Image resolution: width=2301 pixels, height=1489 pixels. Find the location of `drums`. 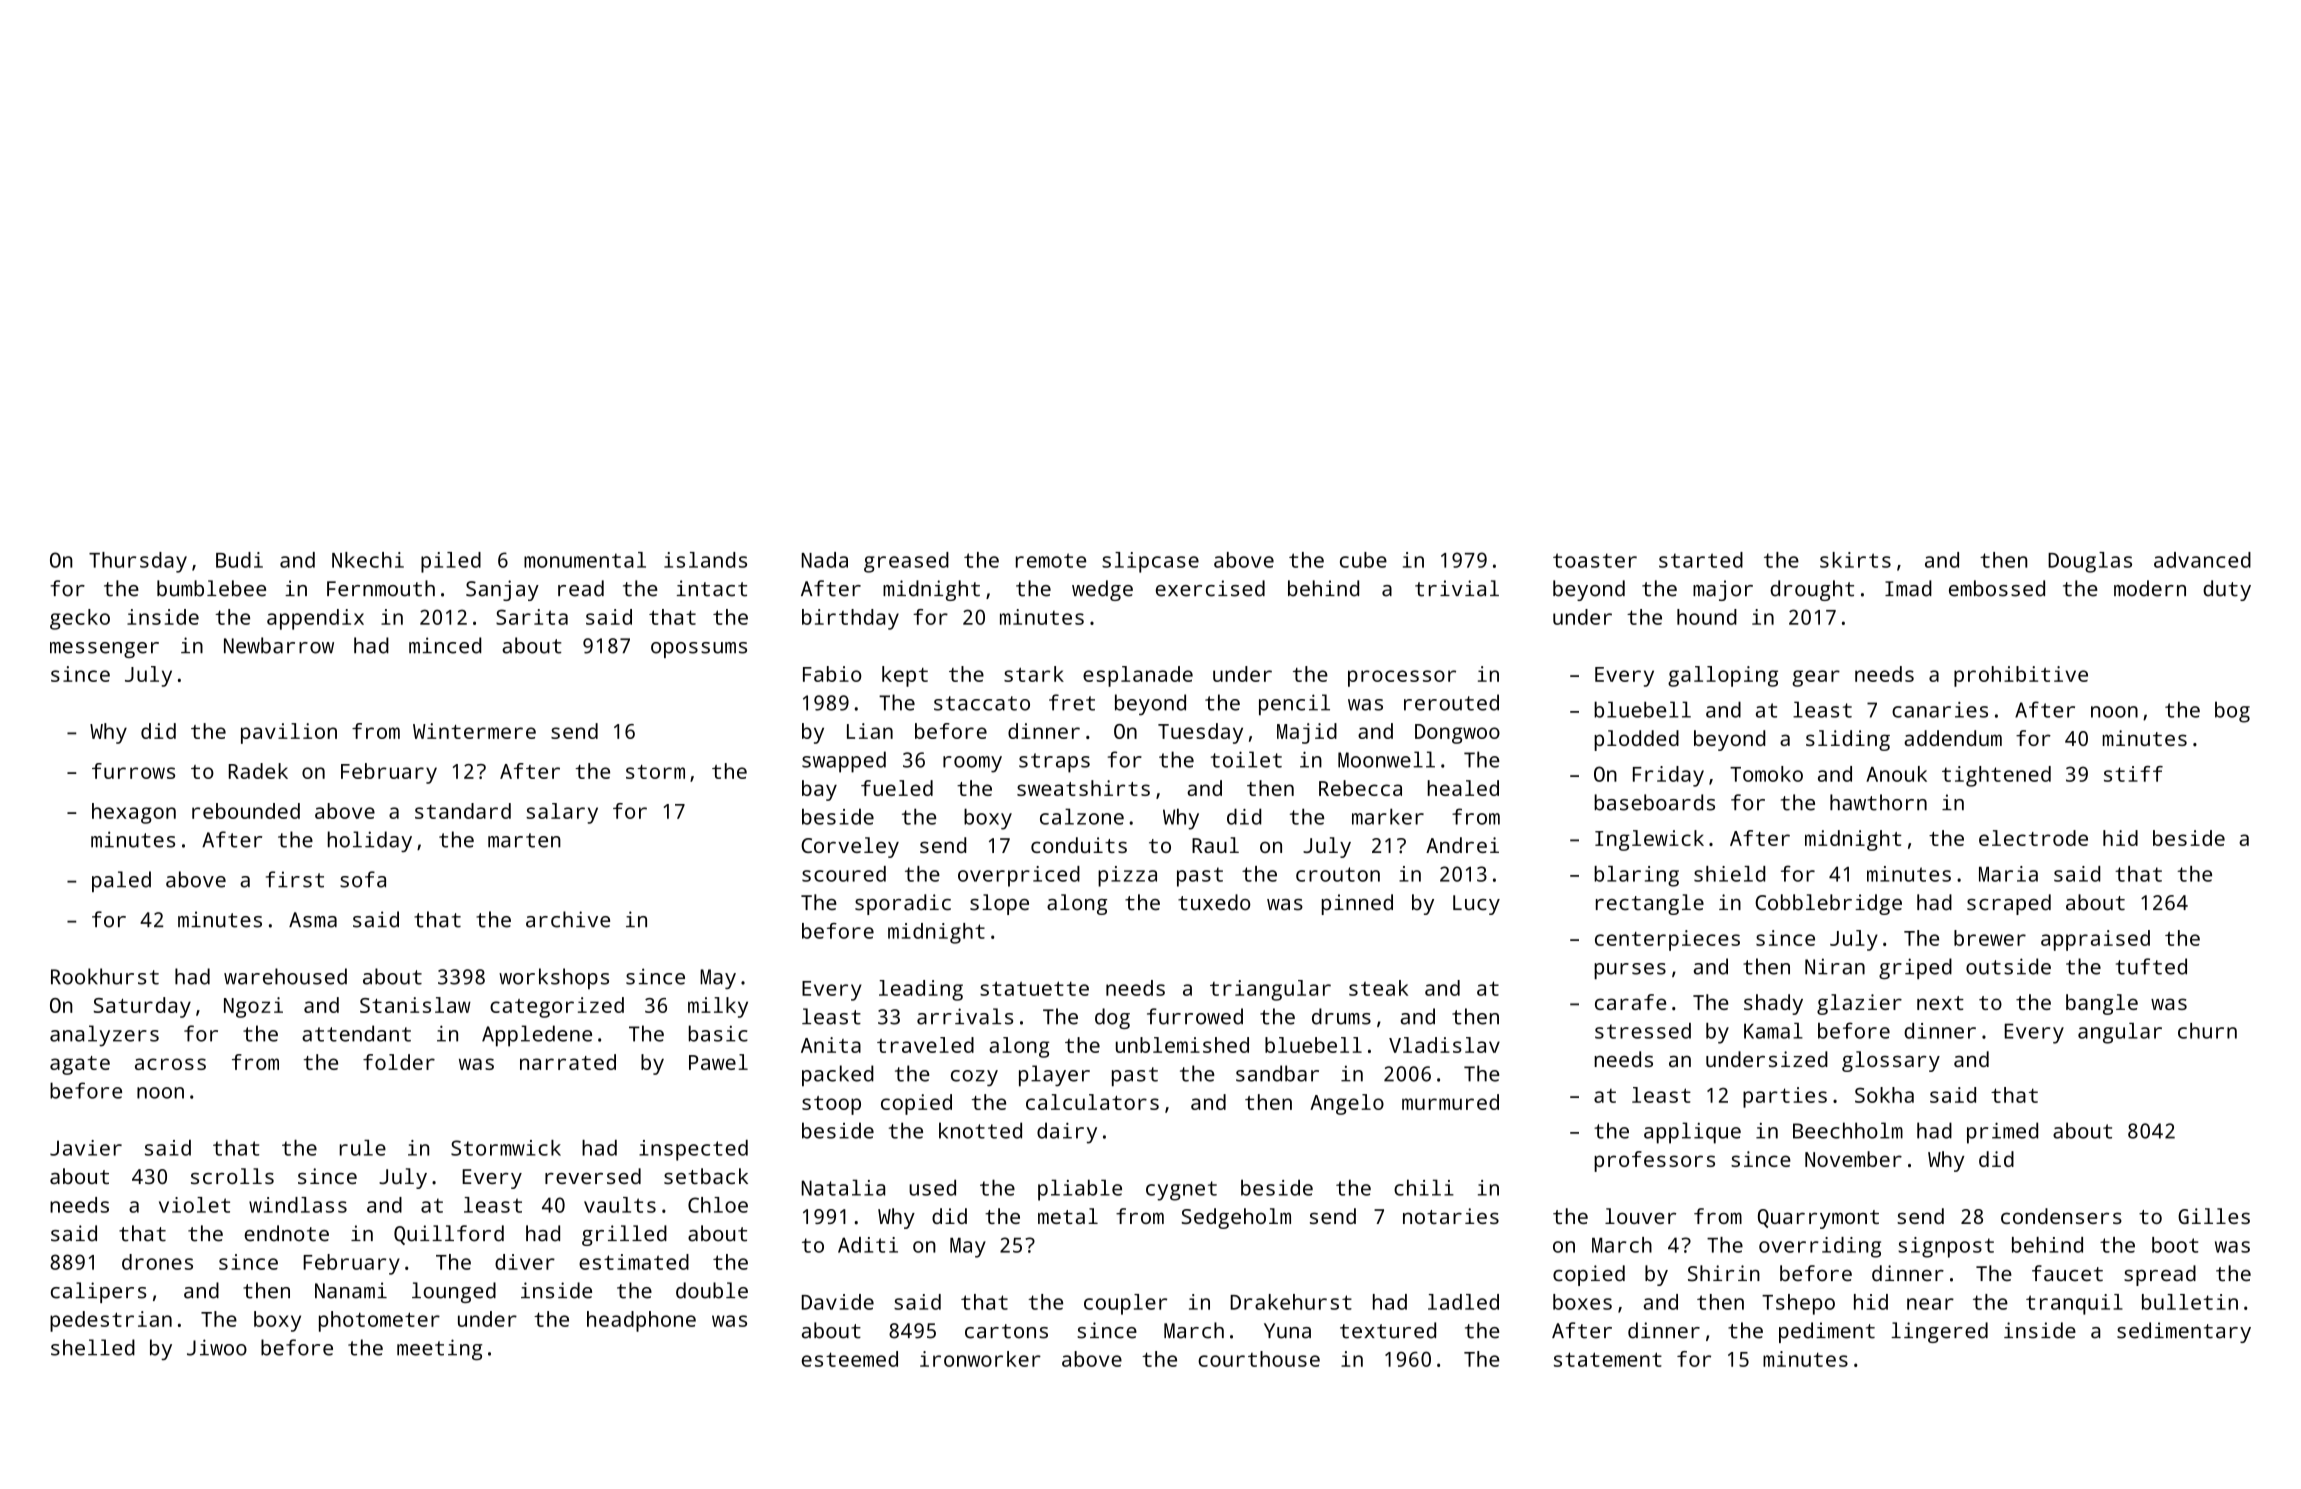

drums is located at coordinates (1341, 1016).
